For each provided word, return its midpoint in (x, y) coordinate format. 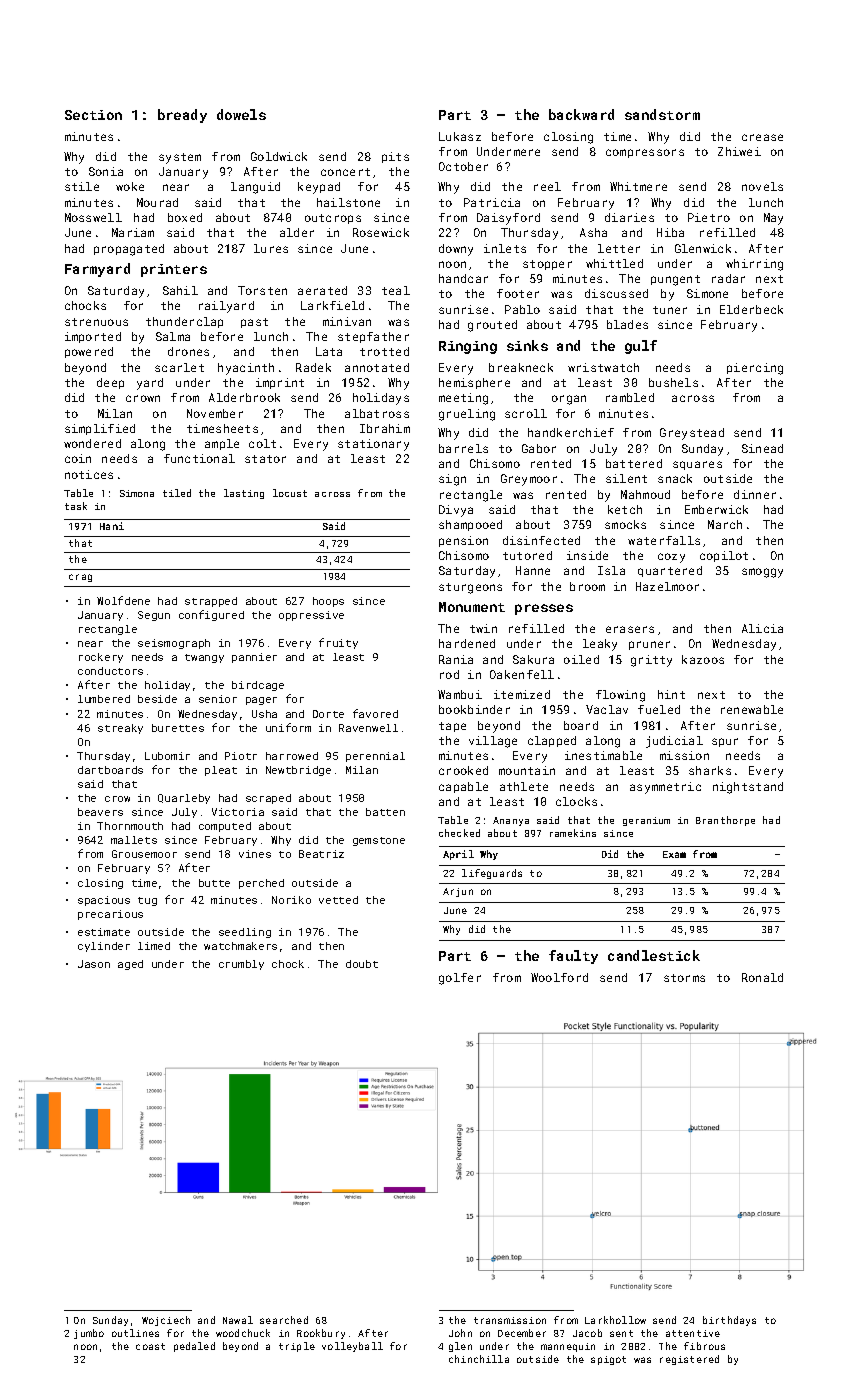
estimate (104, 932)
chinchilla (479, 1359)
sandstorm (662, 114)
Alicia (762, 628)
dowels (241, 114)
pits (395, 157)
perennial (375, 757)
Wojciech (166, 1321)
